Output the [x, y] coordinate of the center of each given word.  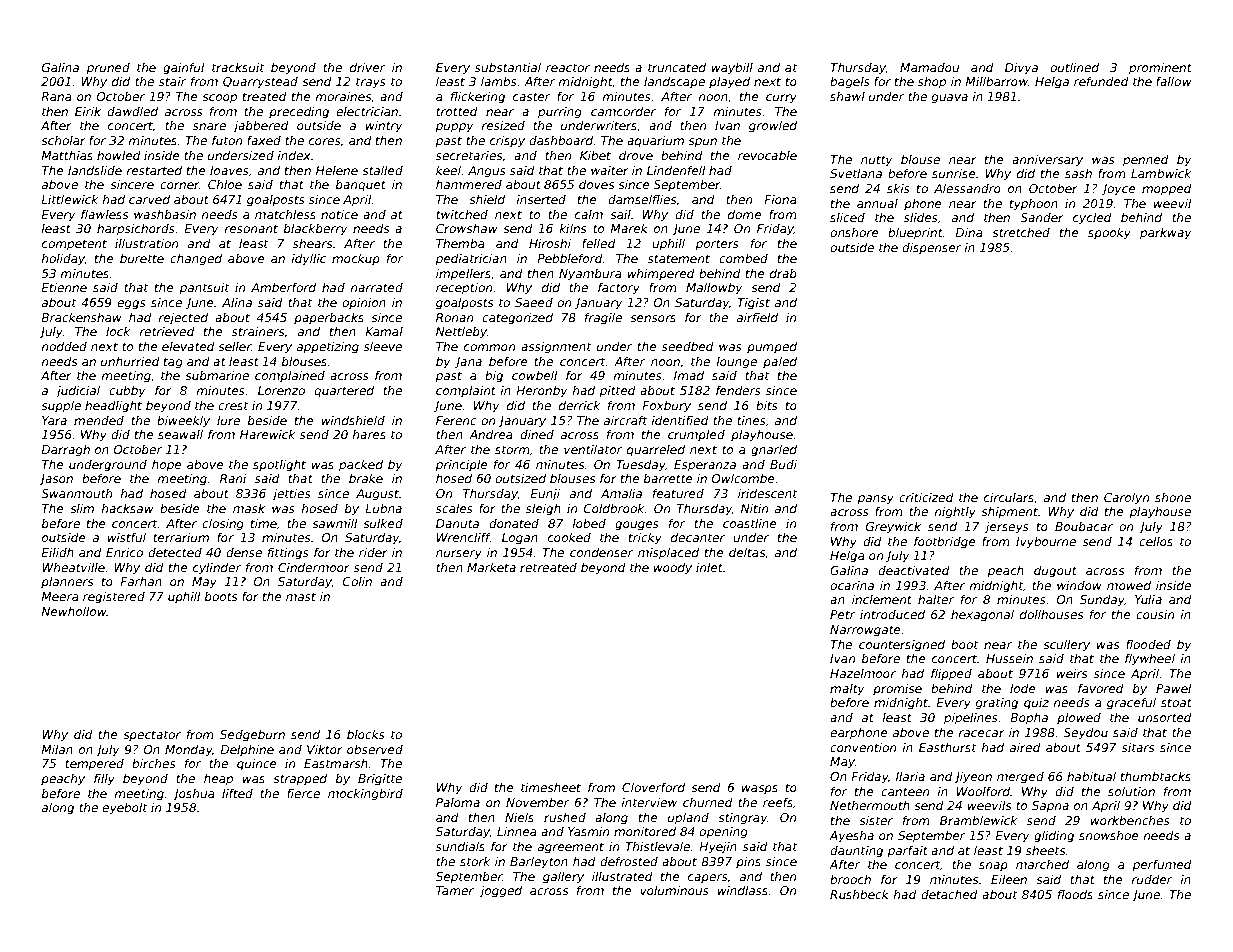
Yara [54, 420]
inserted [541, 199]
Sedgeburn [252, 736]
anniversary [1047, 161]
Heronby [542, 392]
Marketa [491, 567]
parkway [1166, 234]
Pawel [1173, 688]
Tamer [455, 890]
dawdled [132, 111]
